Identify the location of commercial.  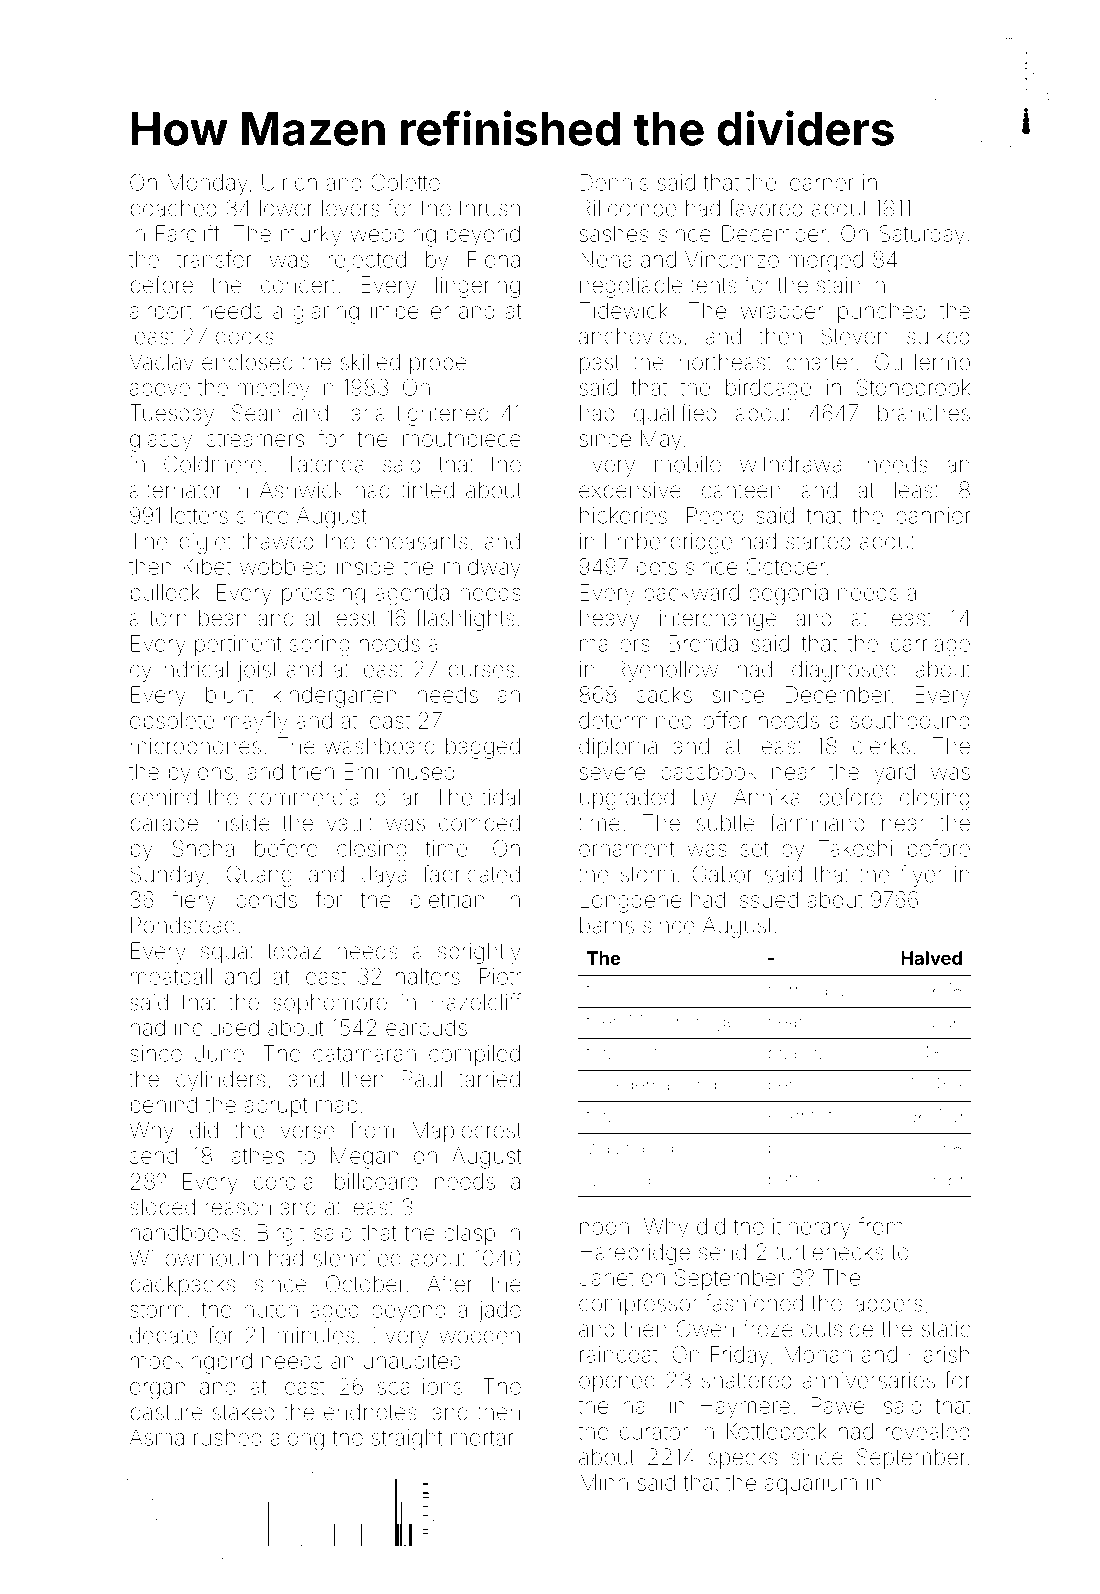
(305, 797).
